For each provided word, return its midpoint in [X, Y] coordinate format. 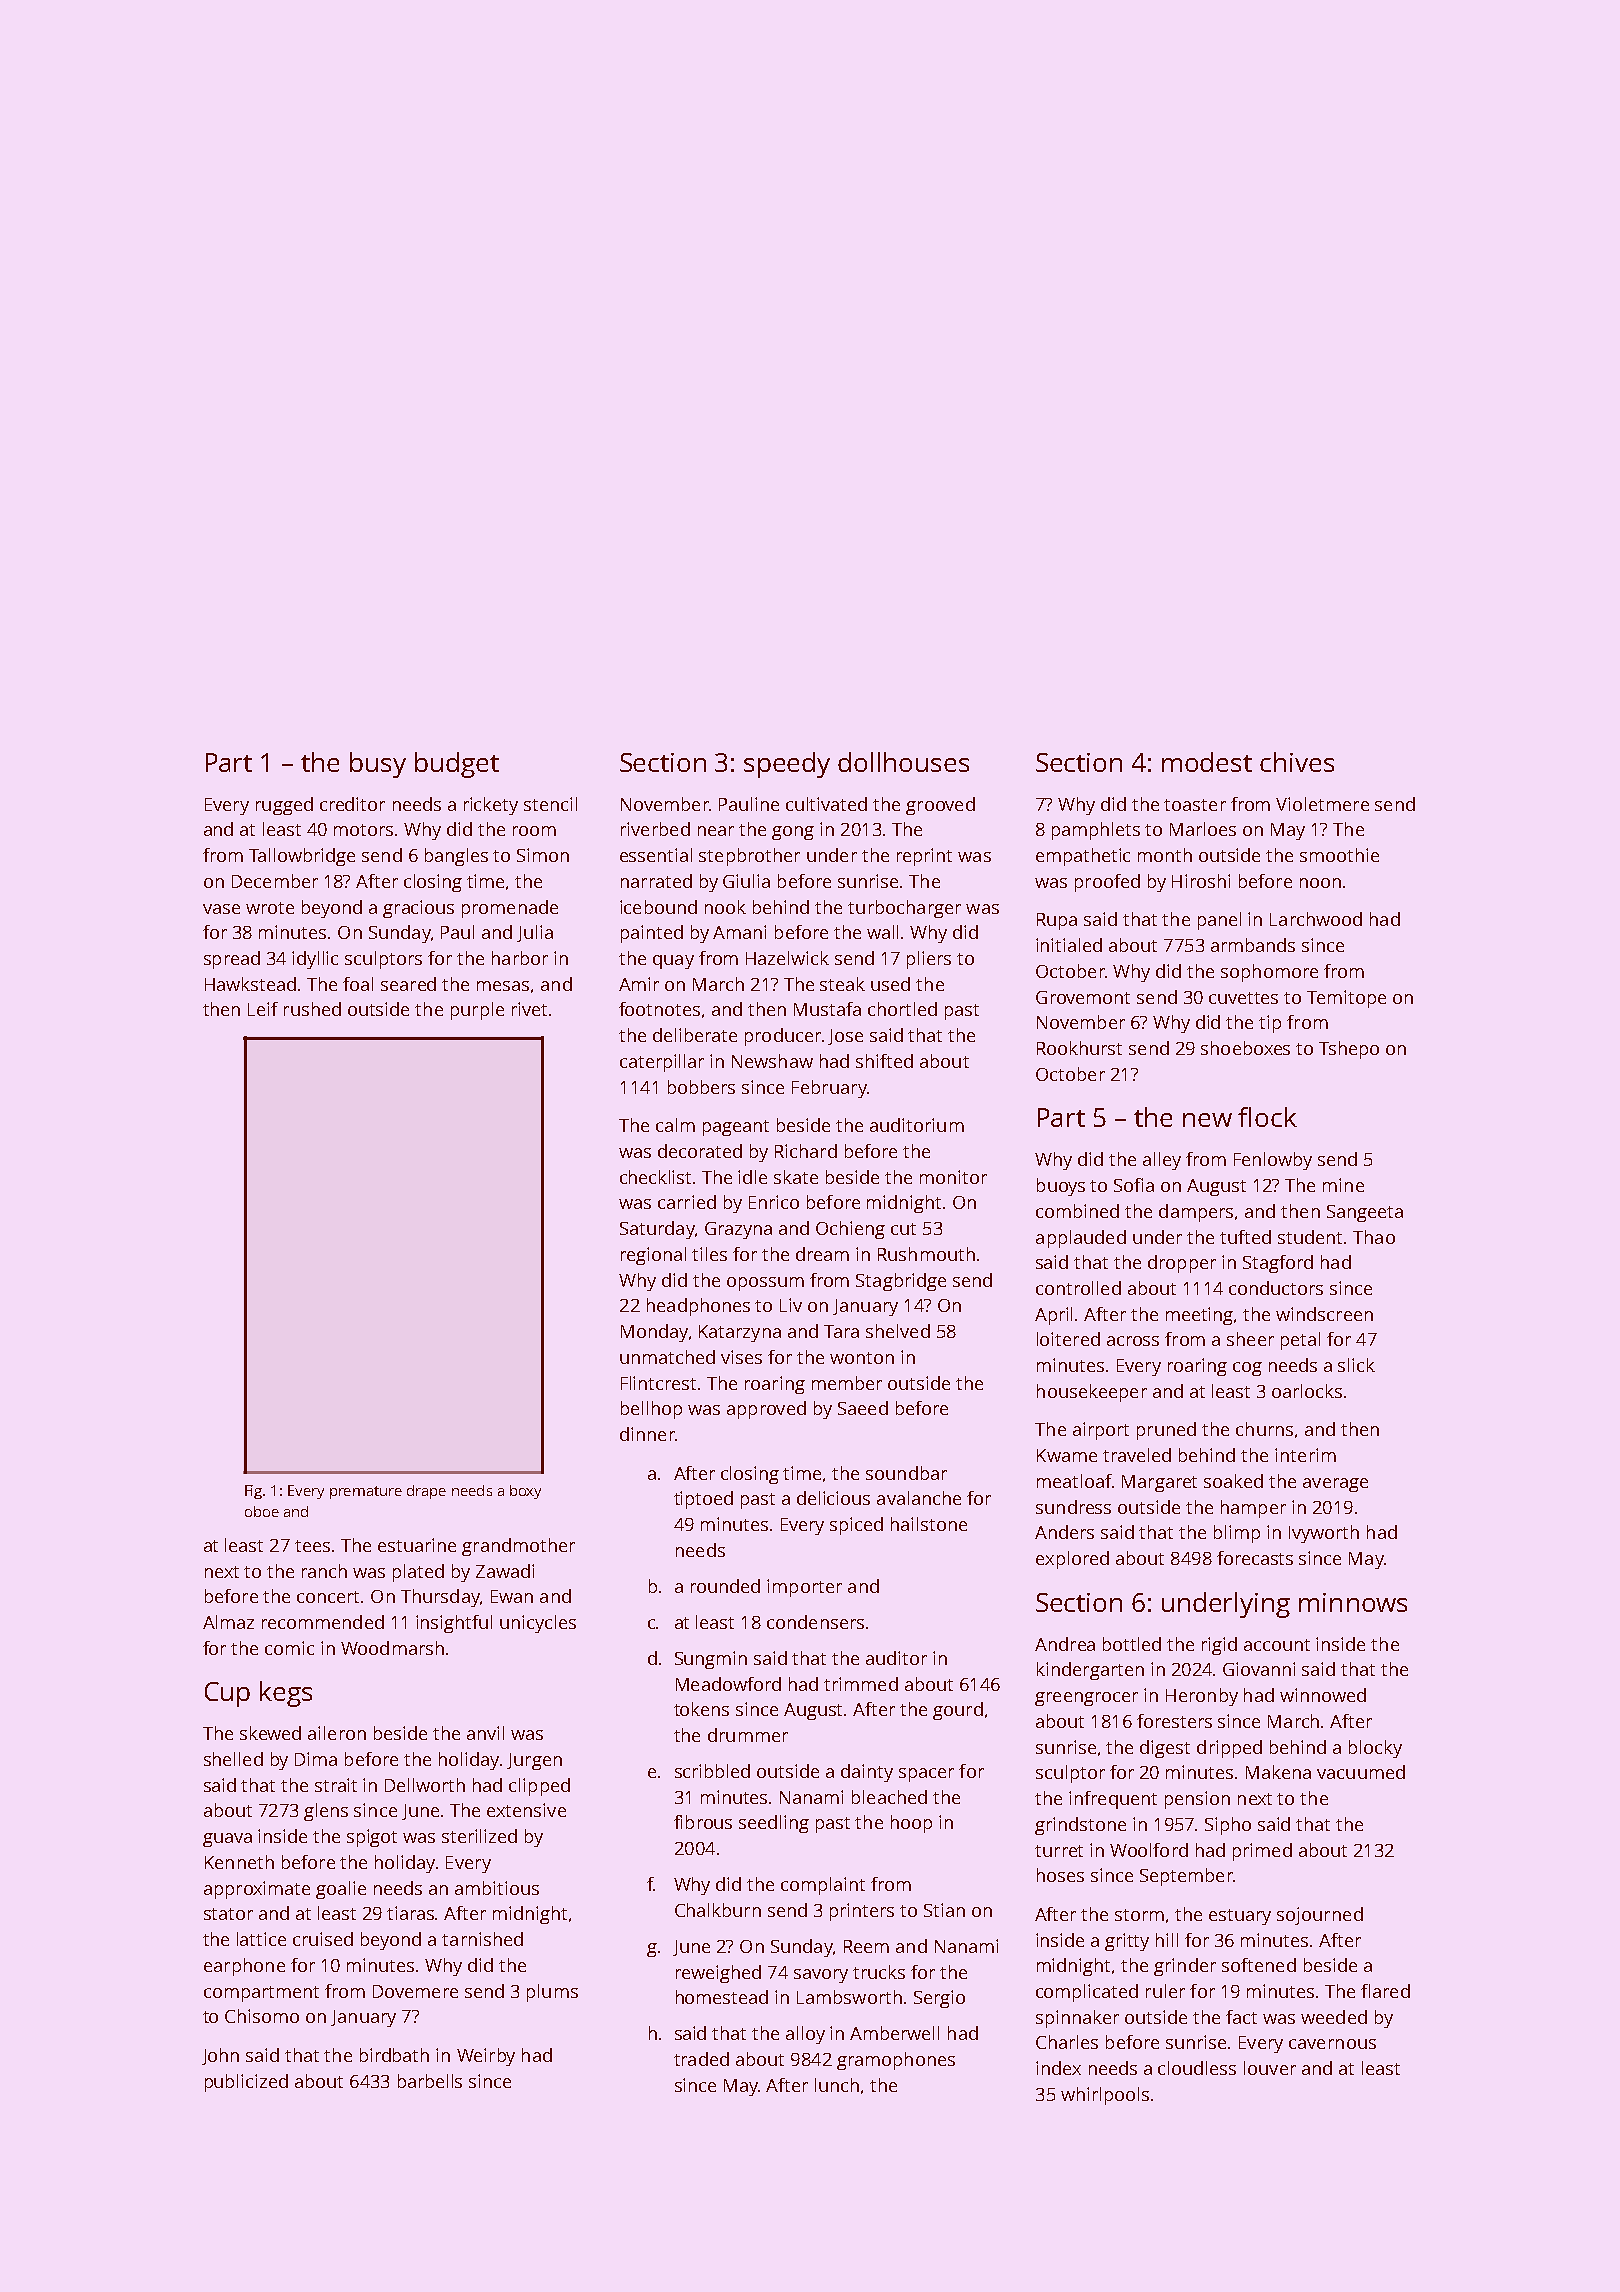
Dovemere [415, 1991]
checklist [655, 1177]
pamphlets [1096, 831]
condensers [815, 1622]
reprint [924, 857]
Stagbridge [901, 1282]
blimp [1237, 1534]
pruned [1166, 1431]
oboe [262, 1511]
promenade [510, 909]
